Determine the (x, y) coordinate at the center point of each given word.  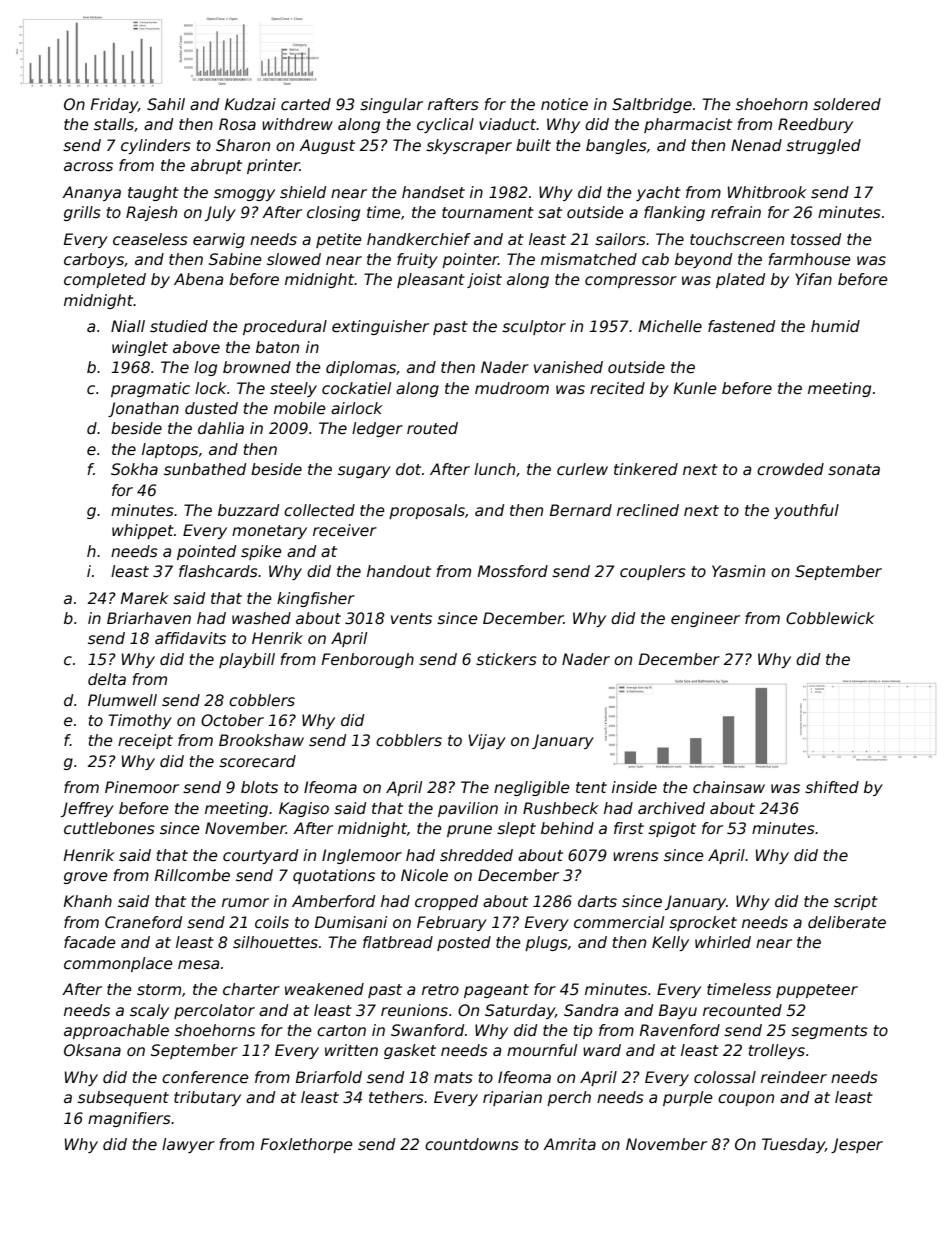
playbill (247, 660)
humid (835, 326)
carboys (94, 260)
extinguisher (380, 327)
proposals (427, 511)
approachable (116, 1031)
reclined (648, 510)
